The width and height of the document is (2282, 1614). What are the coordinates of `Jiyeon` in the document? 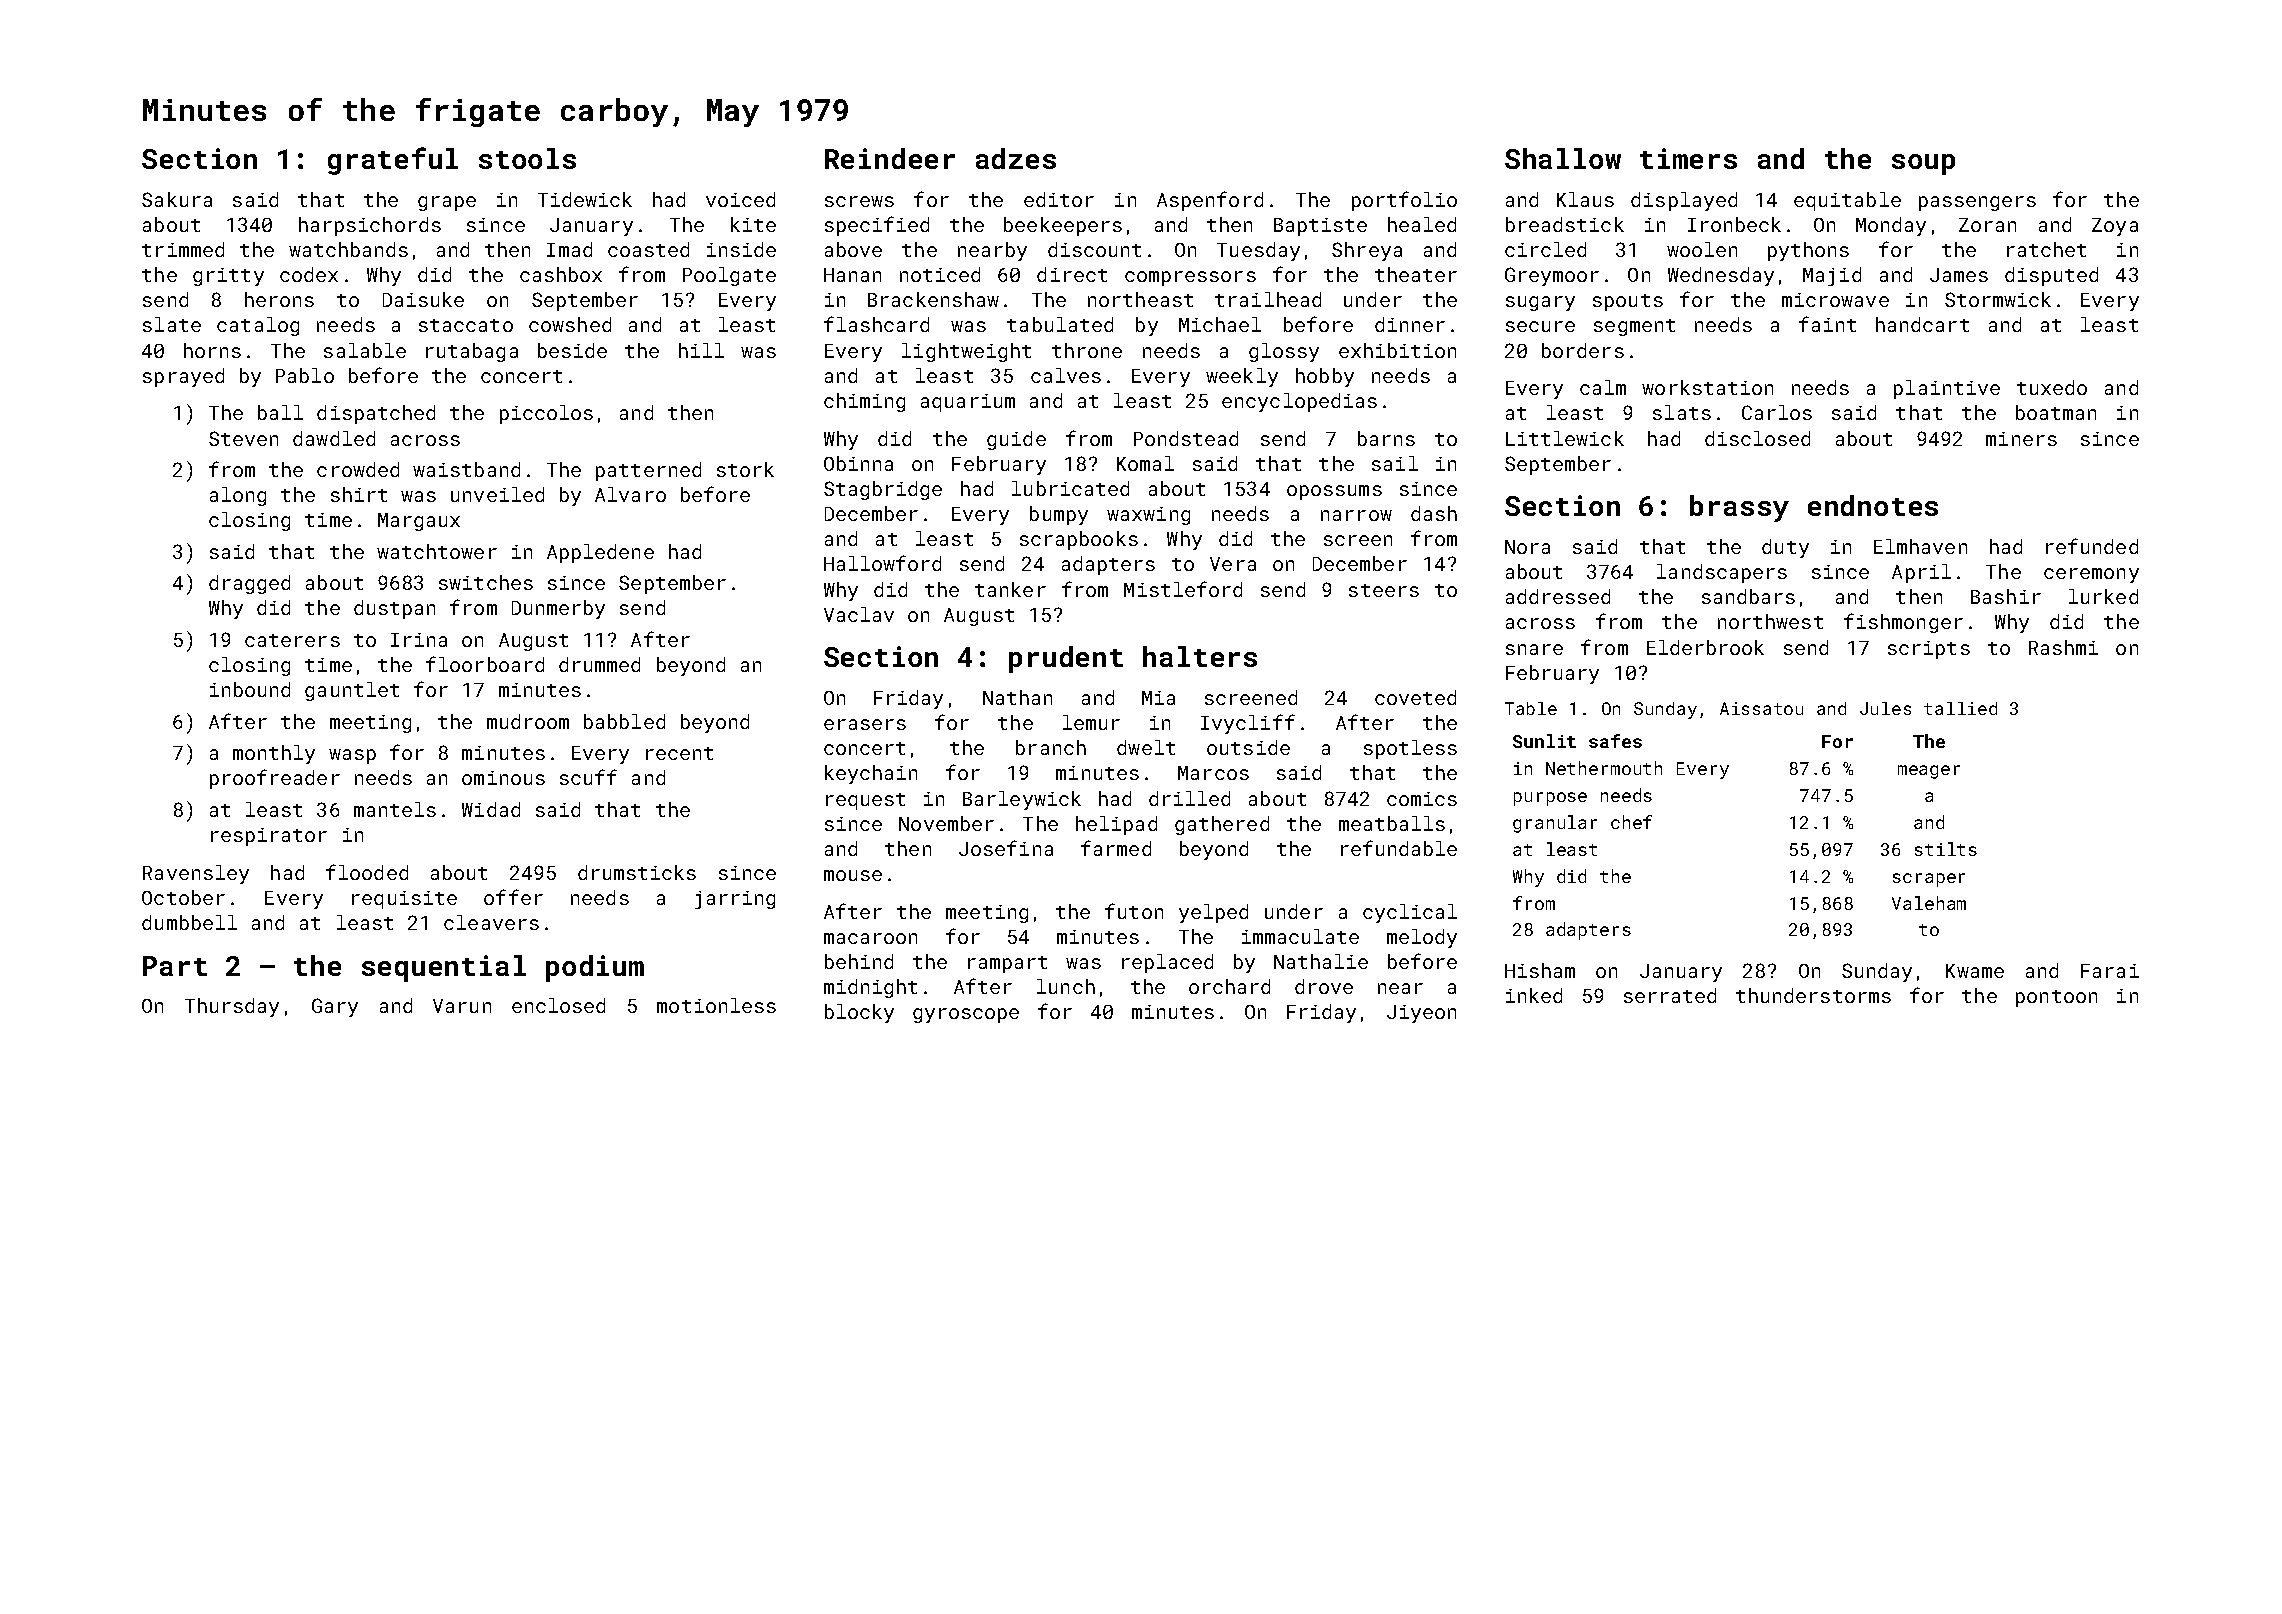 It's located at (1421, 1014).
